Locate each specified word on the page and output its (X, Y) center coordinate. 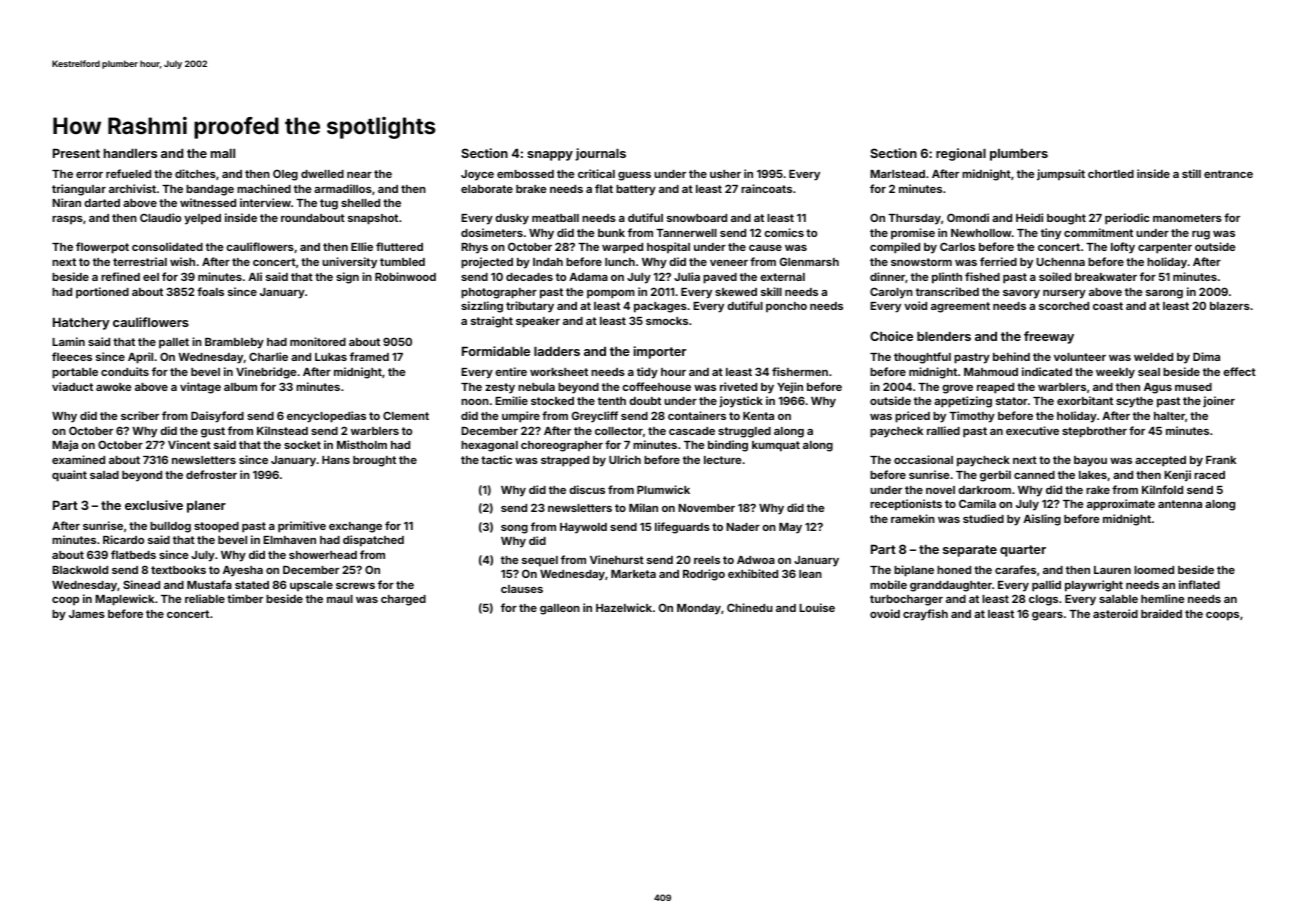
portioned (102, 293)
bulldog (170, 527)
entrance (1228, 174)
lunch (620, 262)
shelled (360, 203)
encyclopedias (326, 417)
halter (1169, 416)
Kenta (758, 416)
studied (983, 518)
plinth (947, 278)
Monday (699, 609)
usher (725, 174)
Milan (643, 507)
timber (245, 598)
